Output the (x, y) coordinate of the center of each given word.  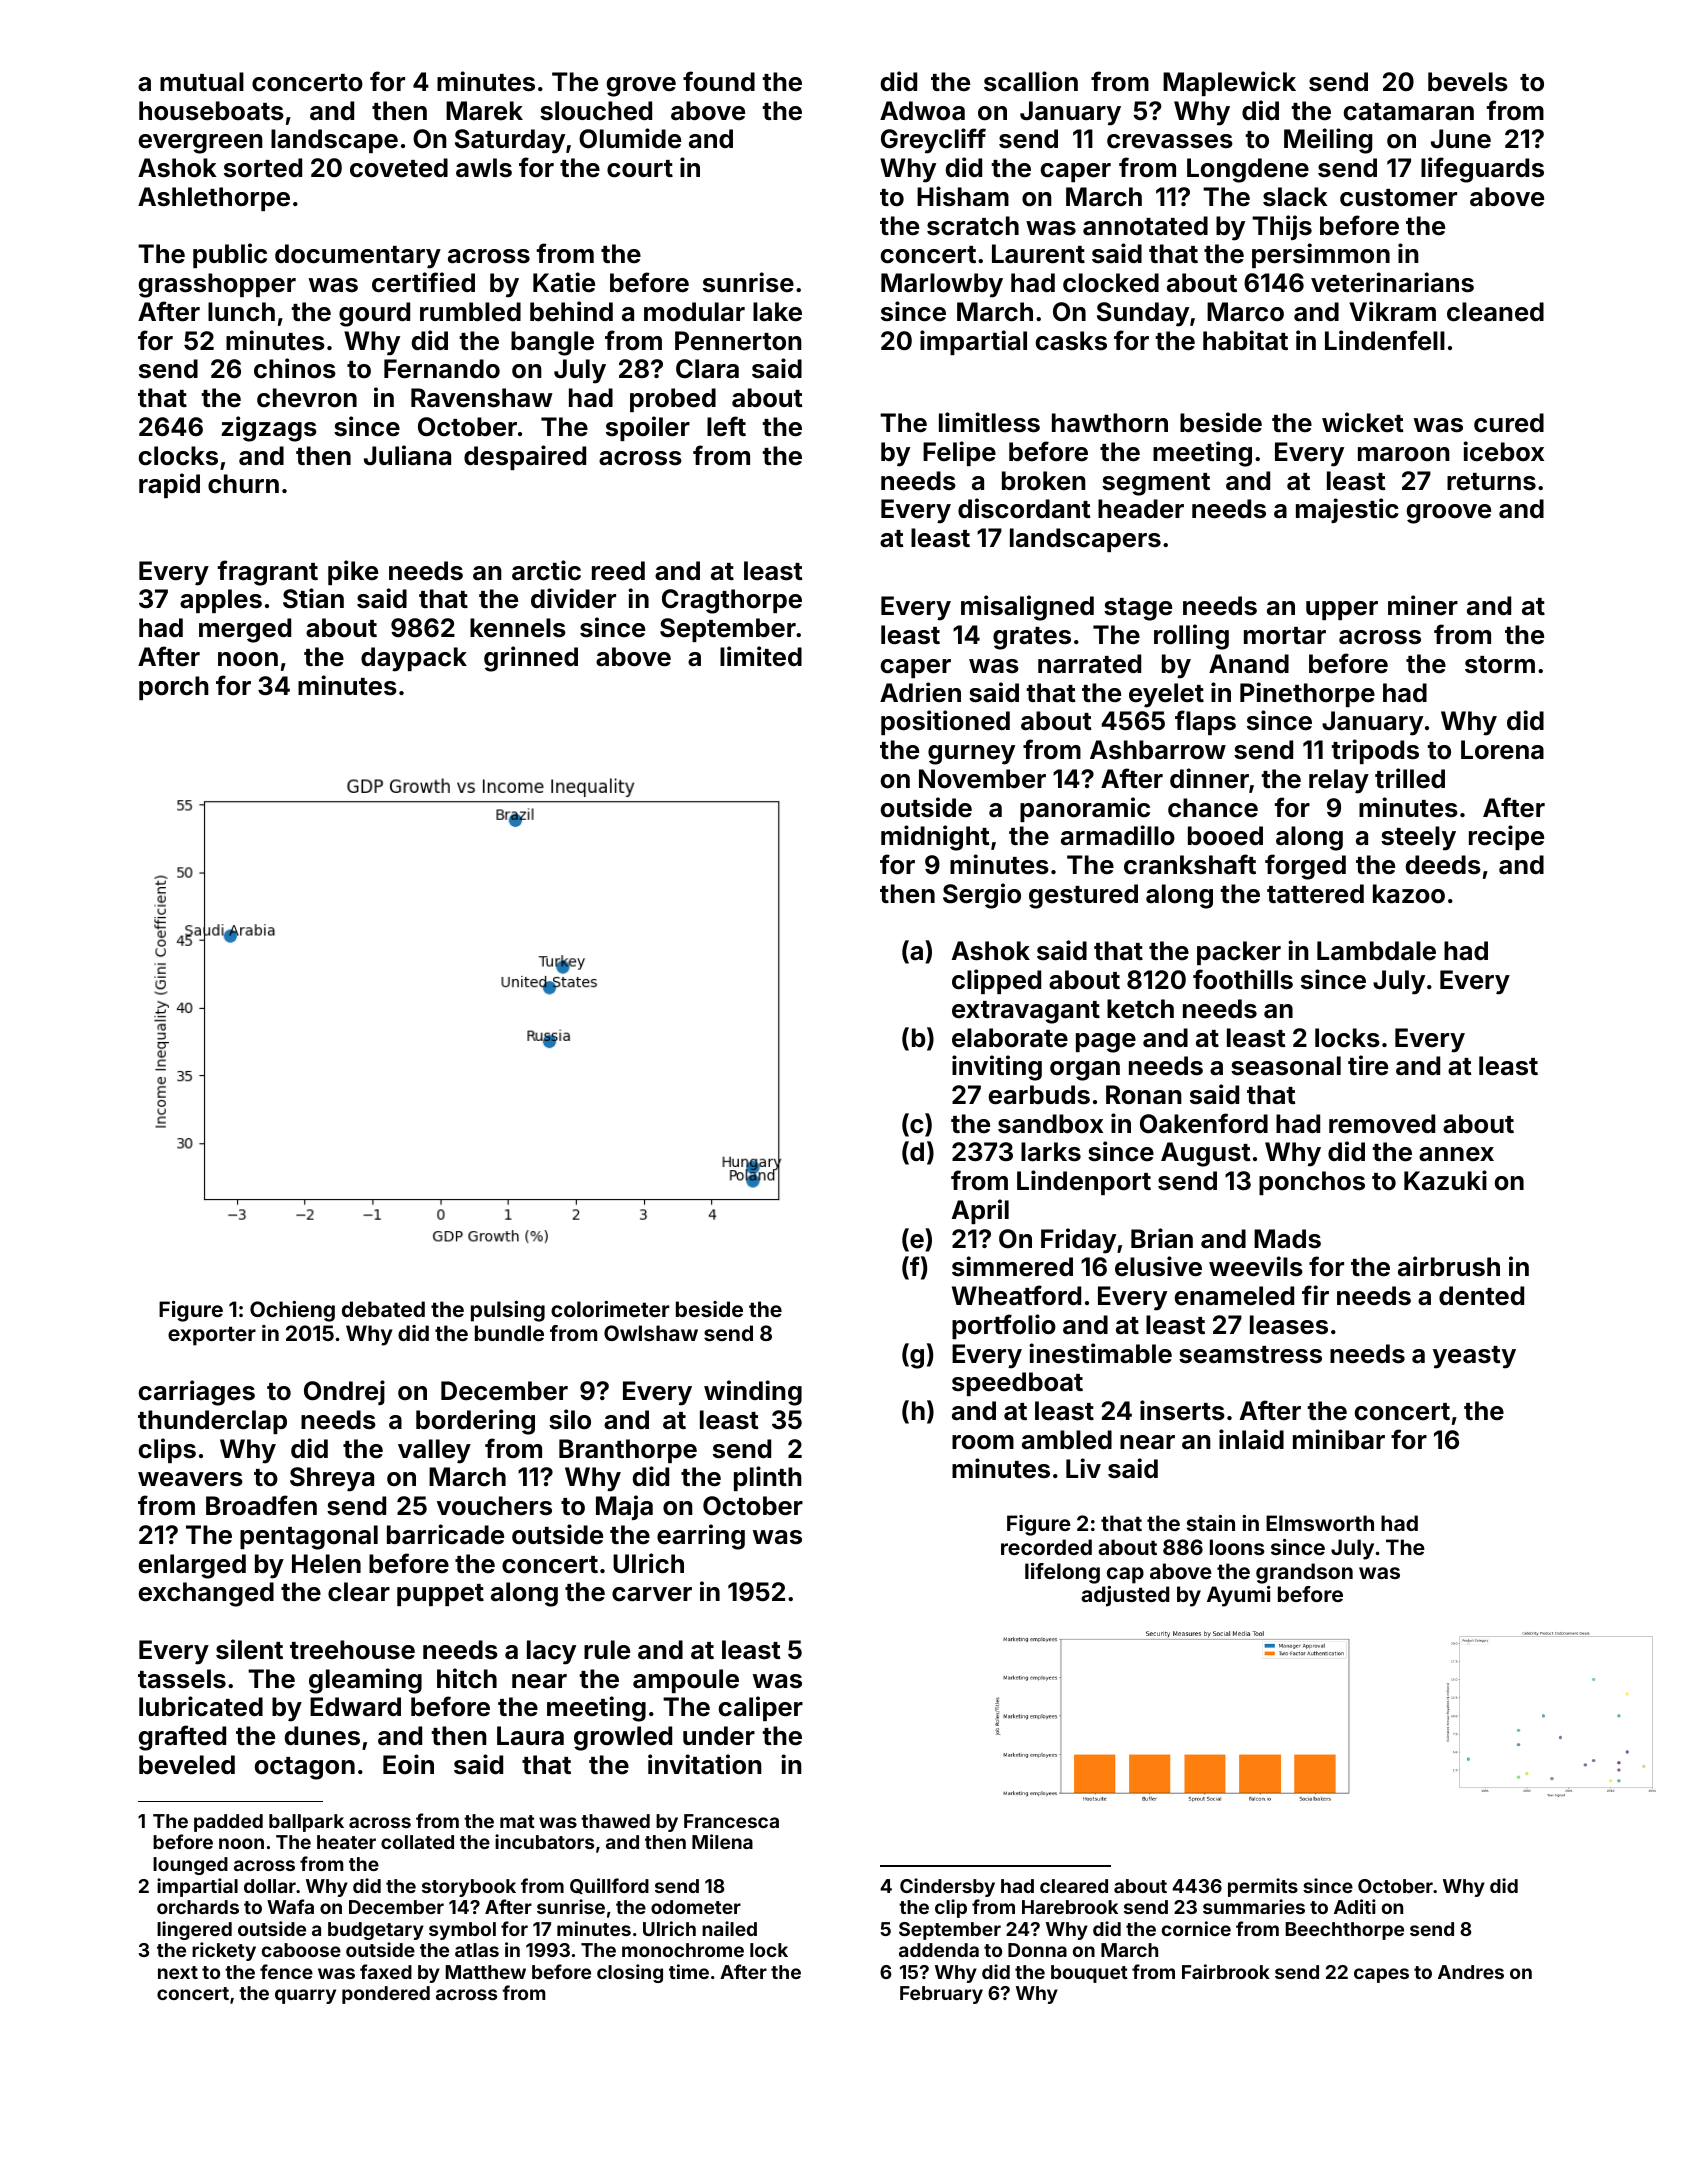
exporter (212, 1336)
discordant (1024, 508)
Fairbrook (1226, 1971)
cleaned (1495, 312)
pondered (386, 1995)
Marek (484, 110)
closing (630, 1973)
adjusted (1125, 1596)
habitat (1245, 340)
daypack (414, 659)
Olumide (630, 138)
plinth (768, 1478)
